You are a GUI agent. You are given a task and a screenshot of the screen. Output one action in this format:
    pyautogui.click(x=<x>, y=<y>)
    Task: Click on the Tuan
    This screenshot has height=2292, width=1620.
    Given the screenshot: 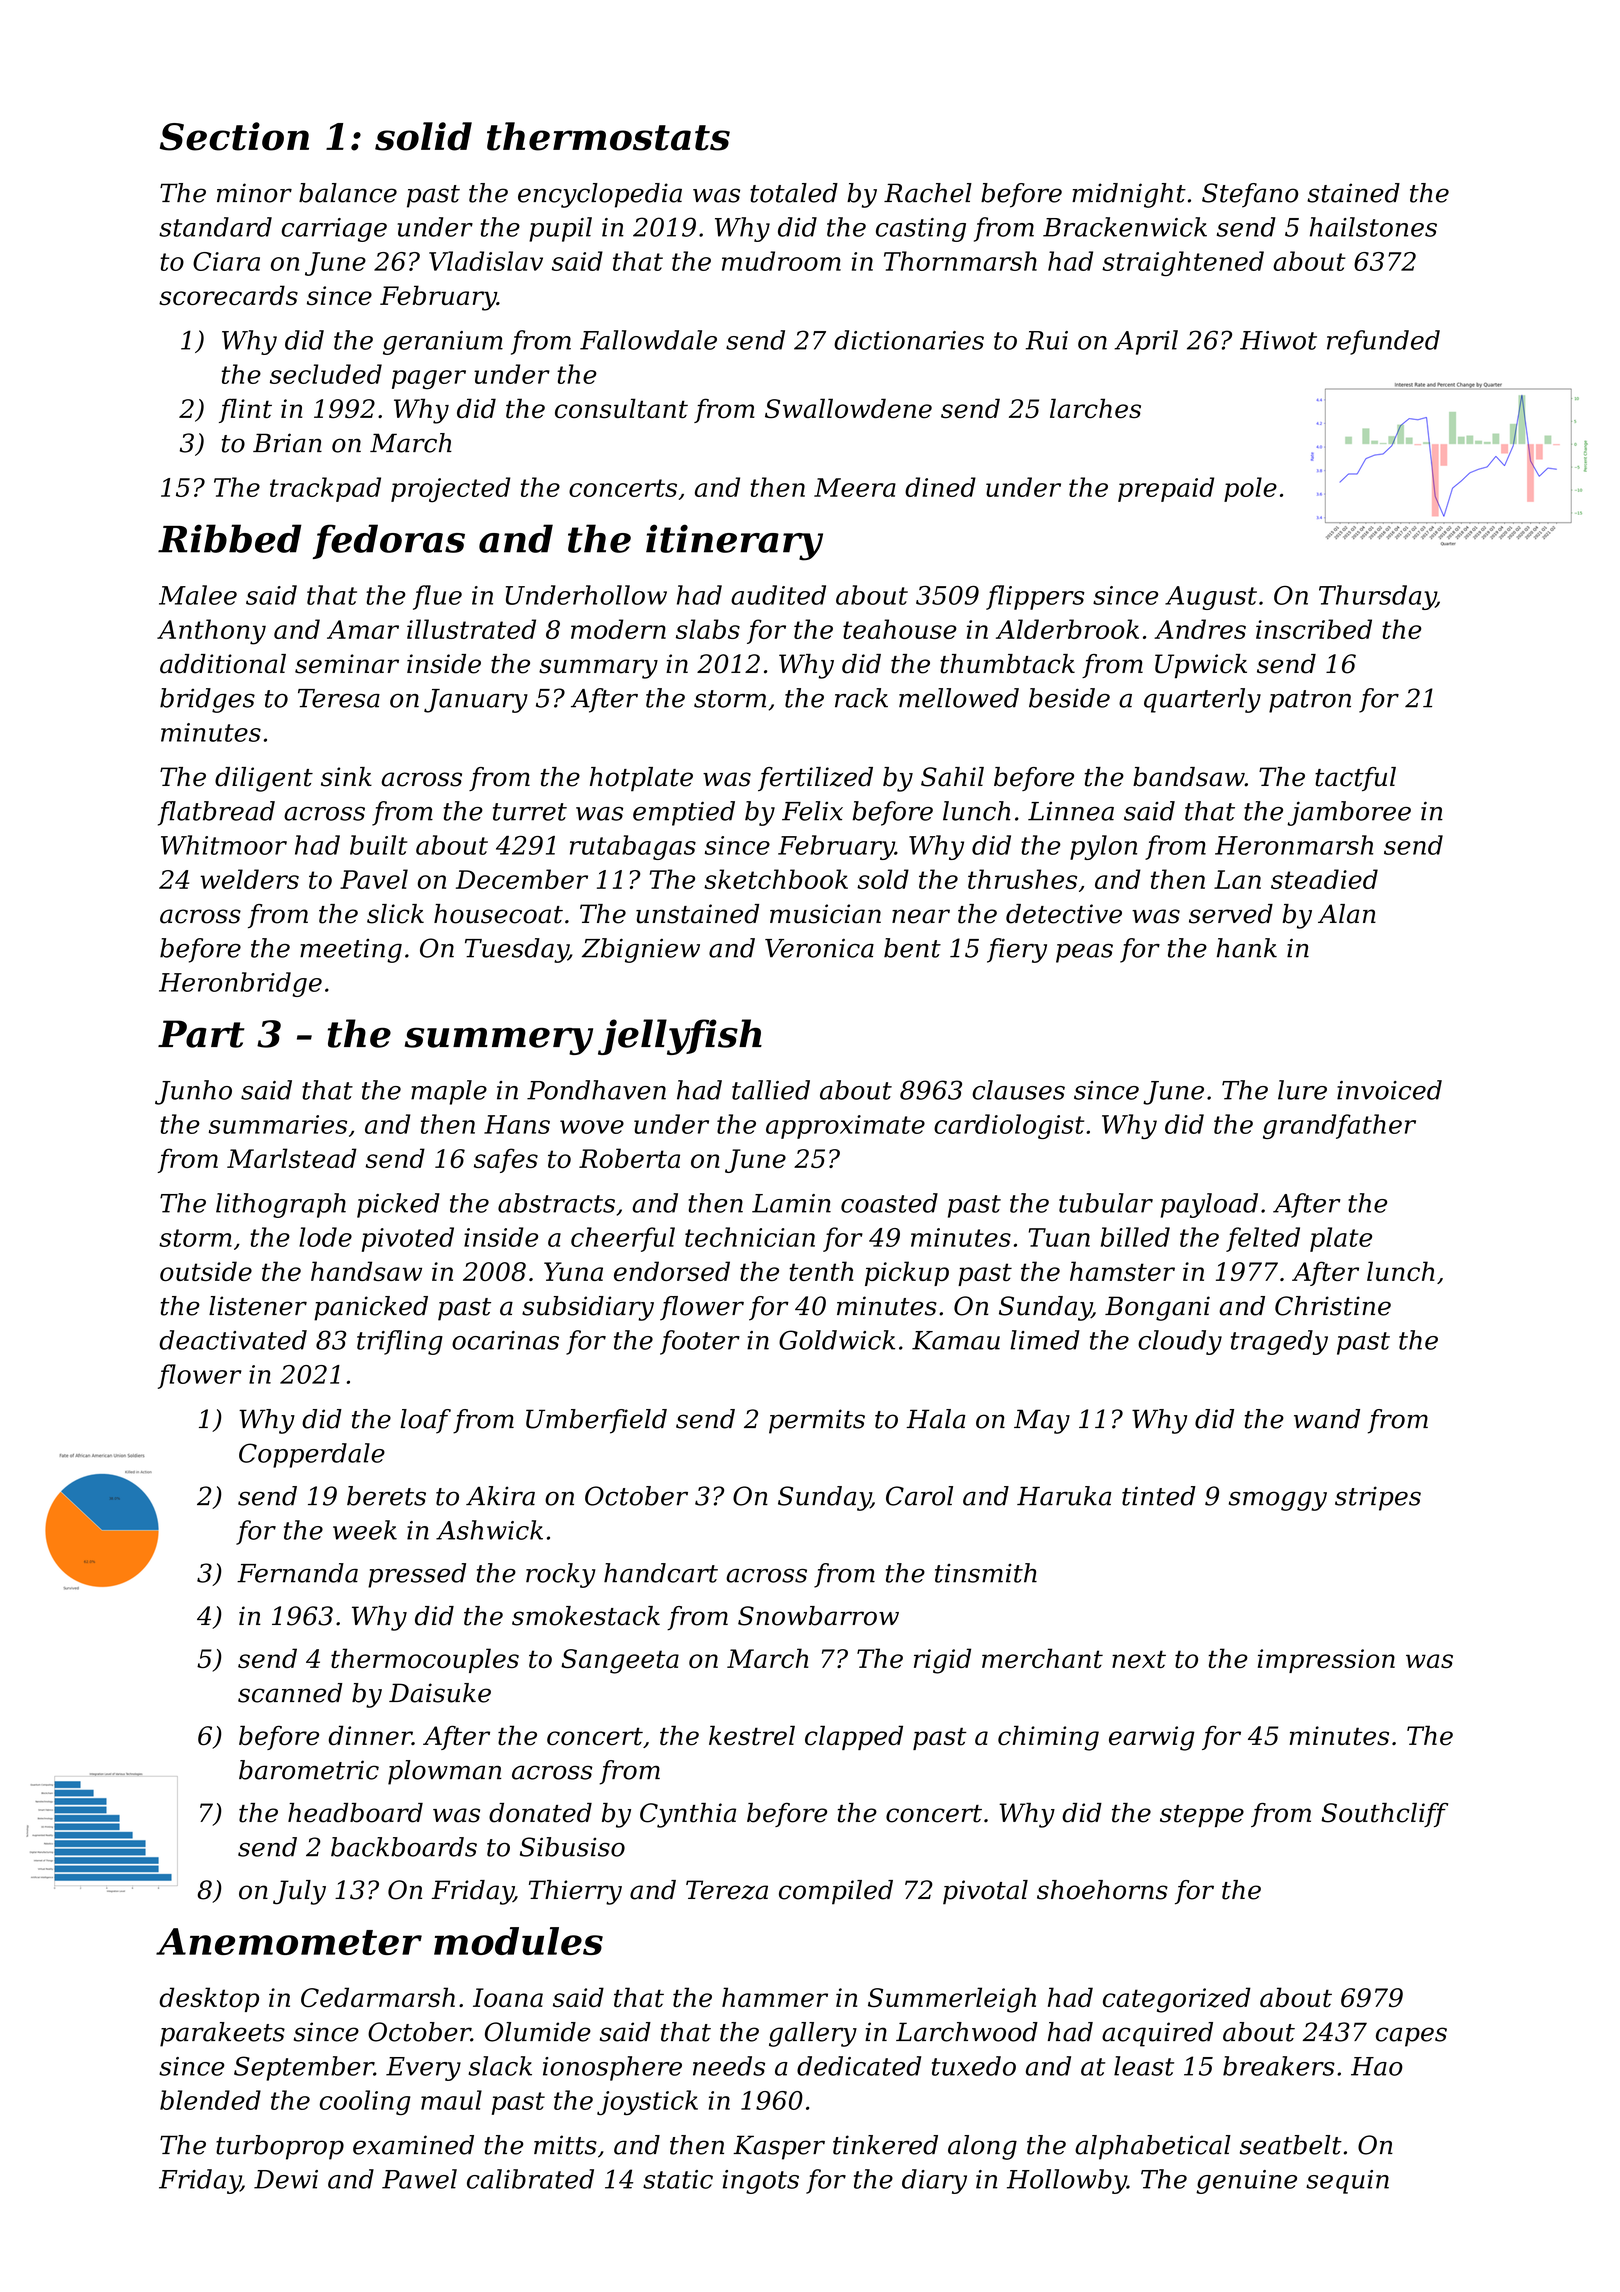 What is the action you would take?
    pyautogui.click(x=1059, y=1237)
